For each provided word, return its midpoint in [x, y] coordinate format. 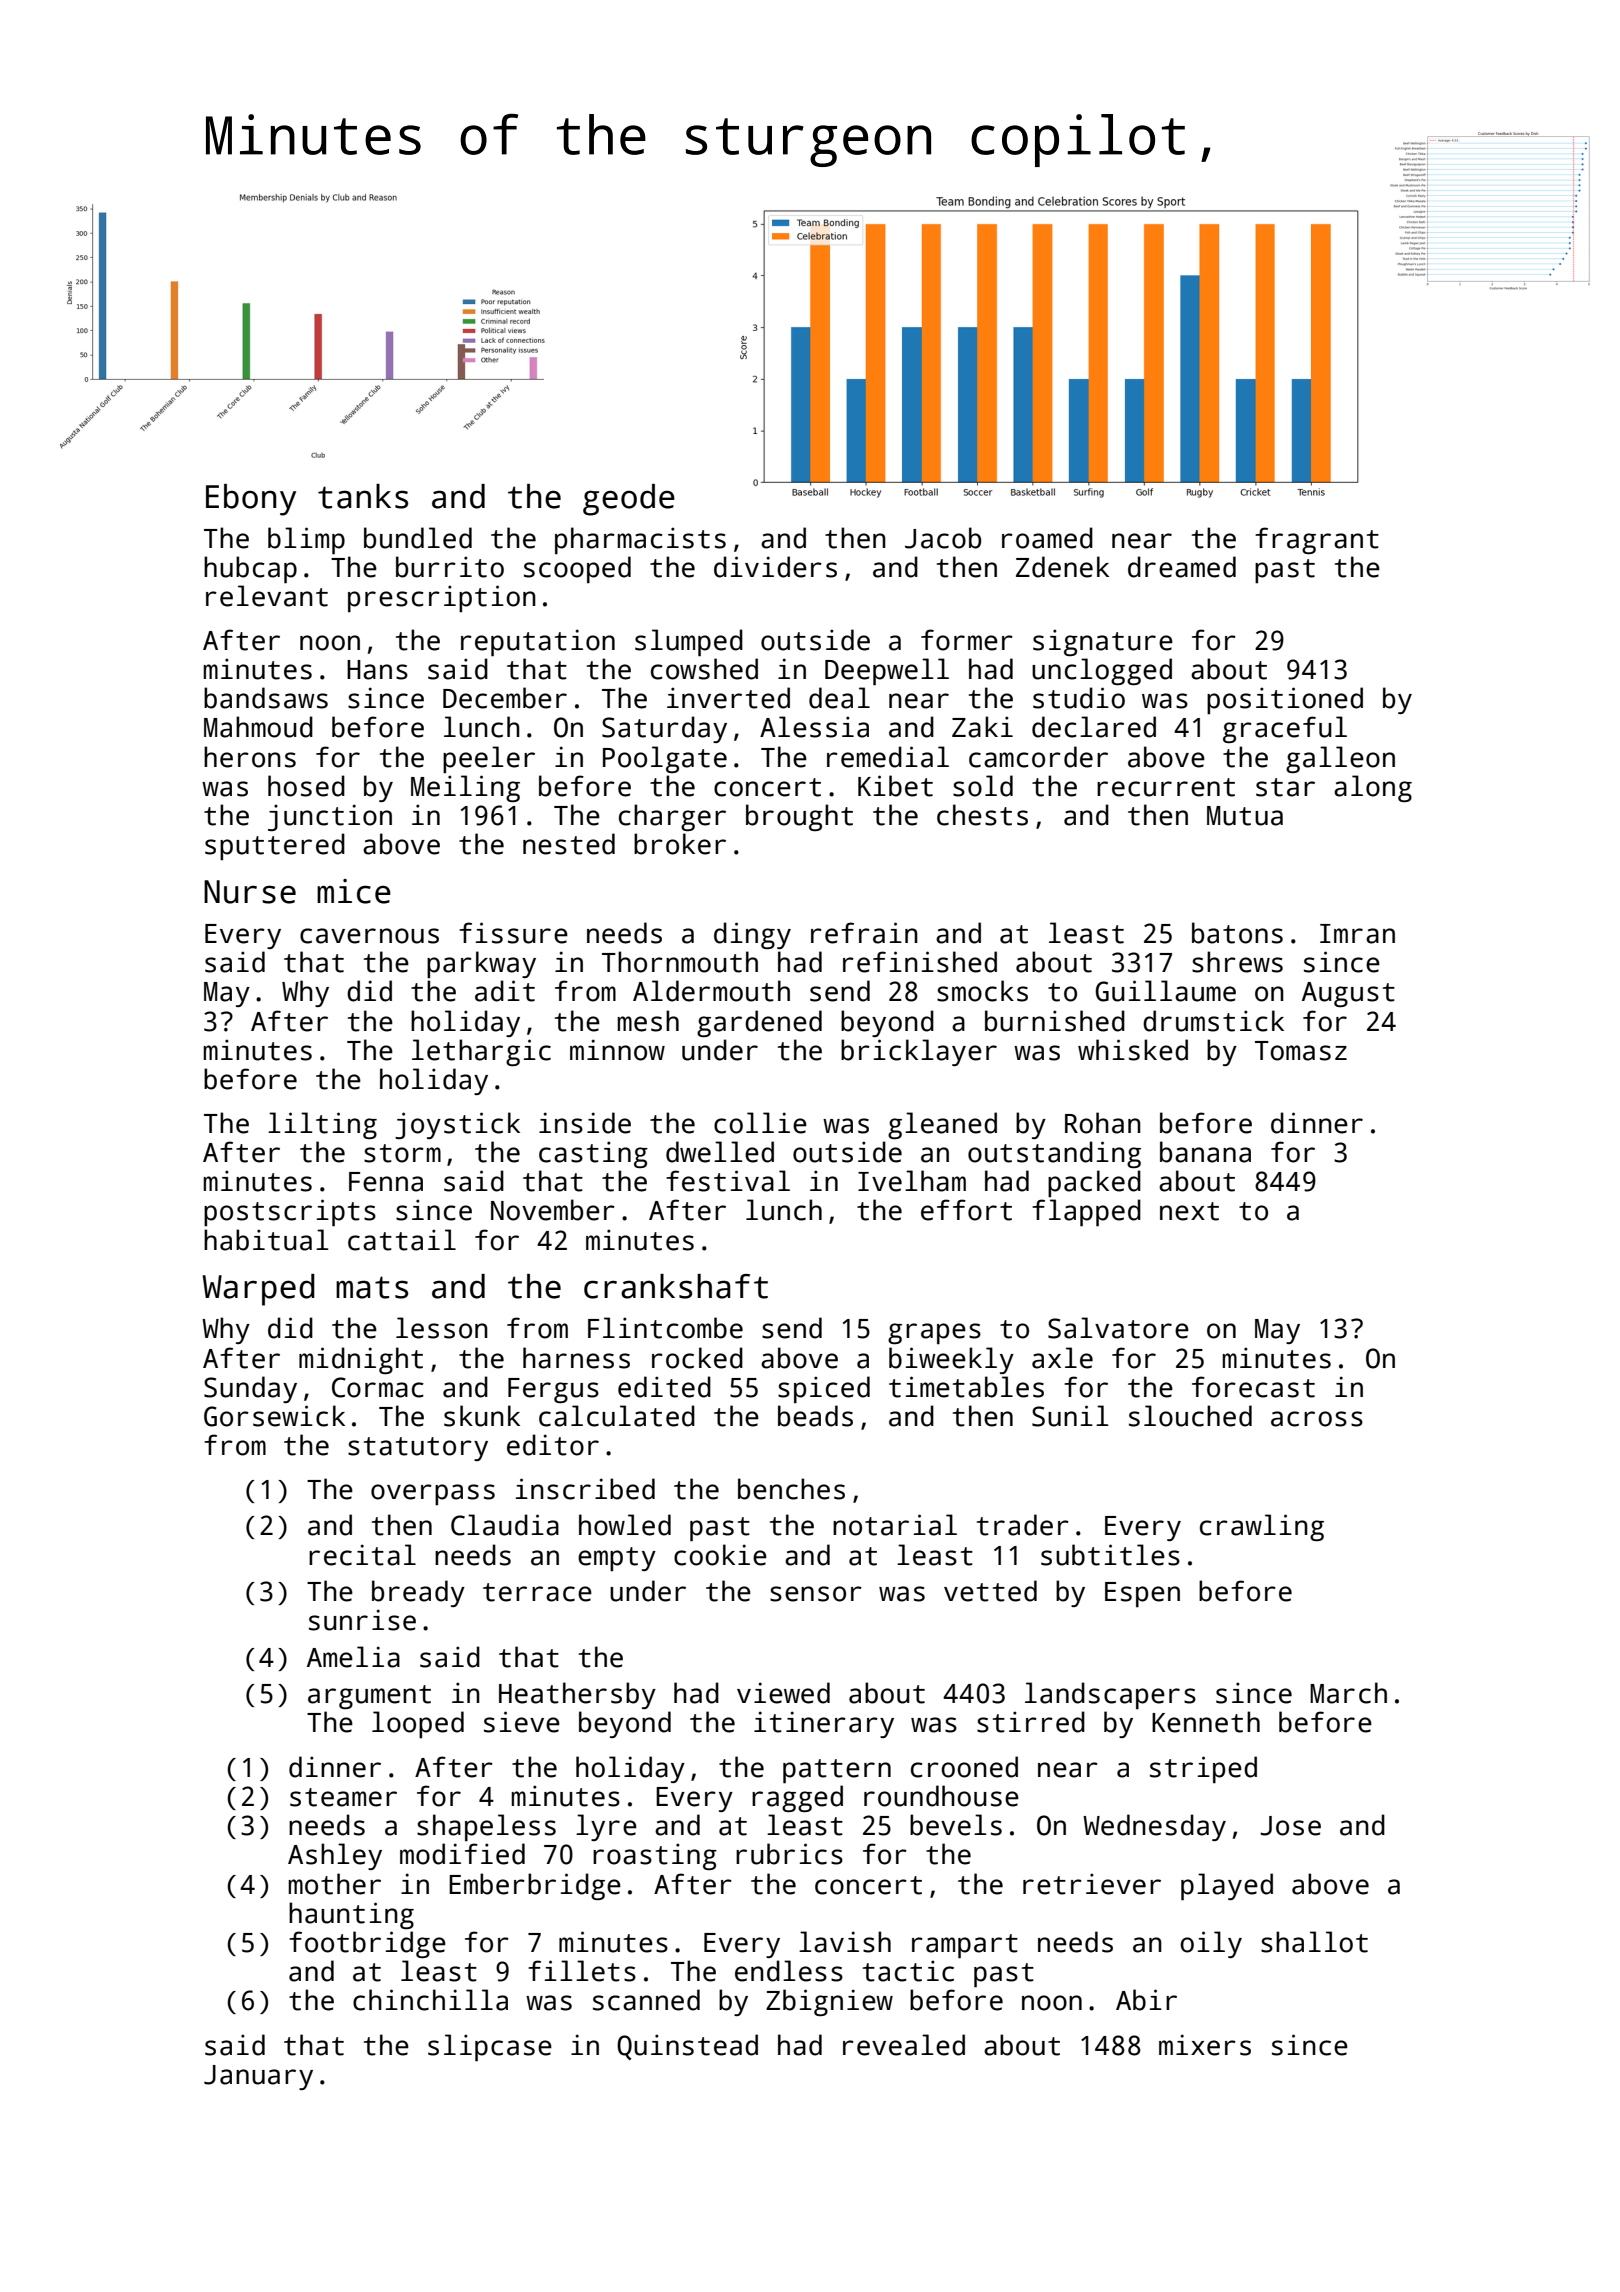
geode [629, 500]
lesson [442, 1328]
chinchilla [430, 2000]
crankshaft [676, 1286]
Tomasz [1301, 1051]
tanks [363, 496]
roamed [1047, 538]
